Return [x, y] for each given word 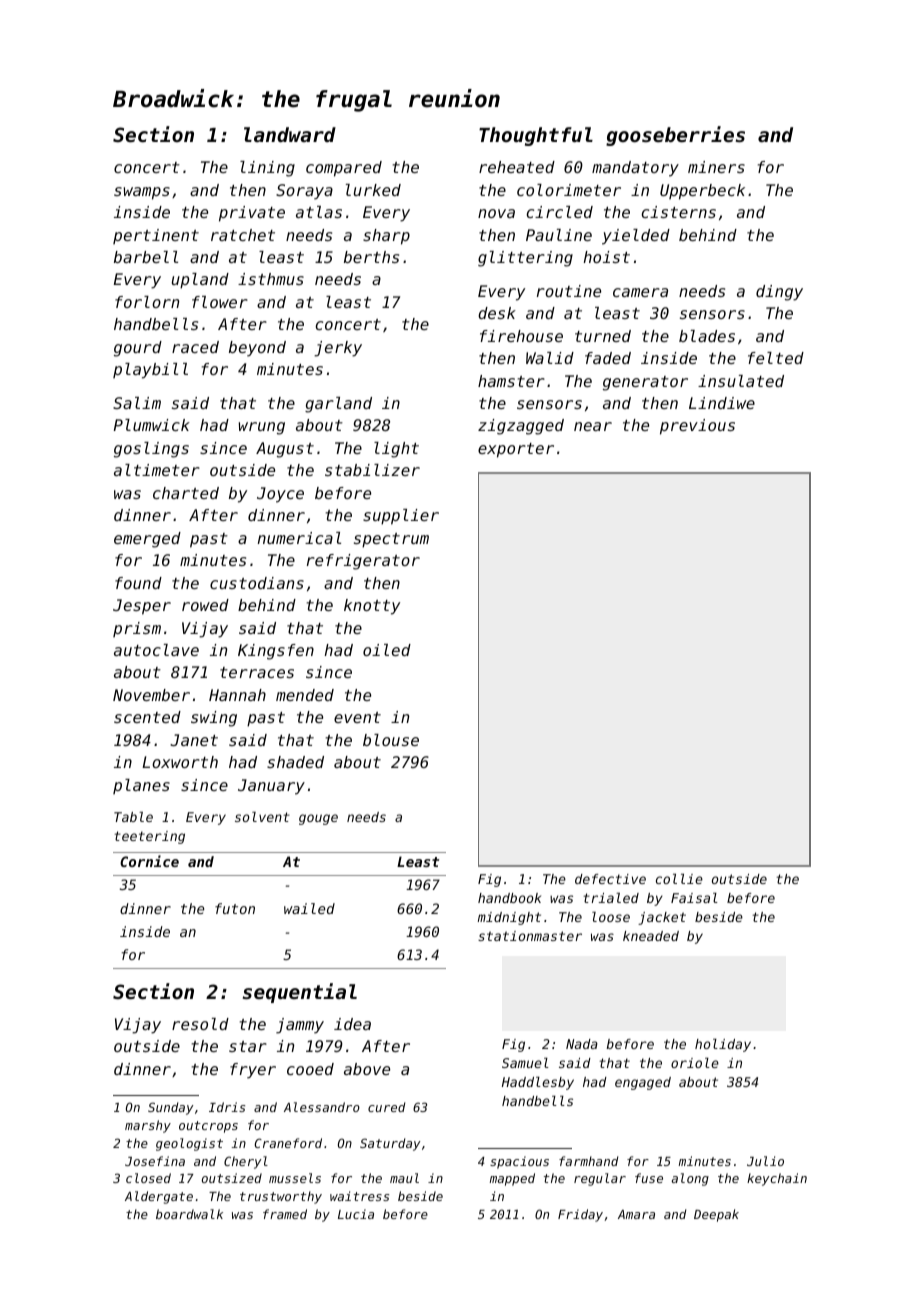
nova [496, 213]
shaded [295, 762]
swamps [142, 193]
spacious [519, 1162]
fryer [253, 1071]
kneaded [651, 936]
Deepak [716, 1215]
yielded [636, 237]
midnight [509, 918]
